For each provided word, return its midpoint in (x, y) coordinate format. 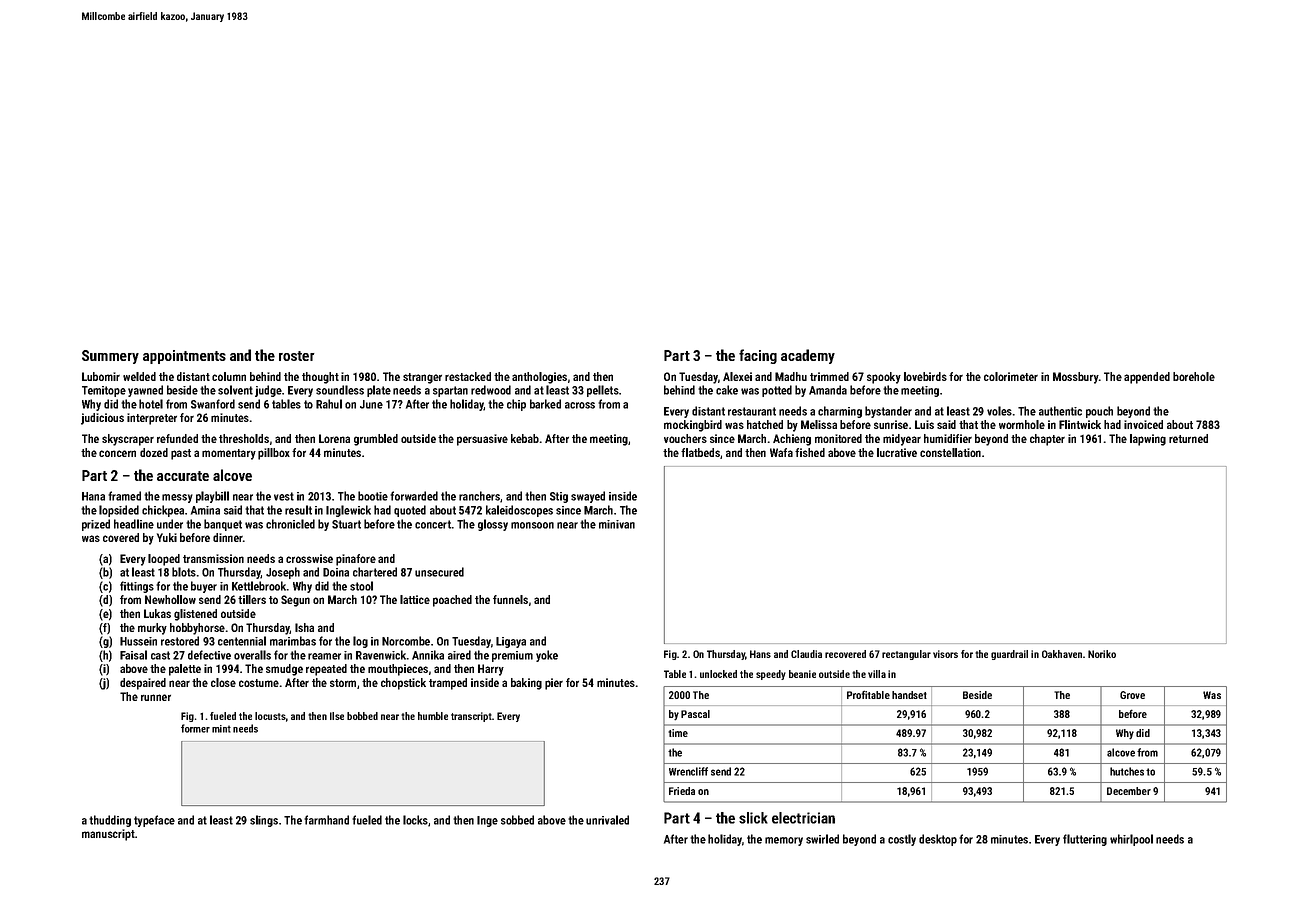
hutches (1127, 771)
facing (758, 356)
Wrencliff (688, 771)
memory (784, 841)
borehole (1194, 376)
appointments (184, 357)
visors (945, 654)
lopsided (119, 511)
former (195, 728)
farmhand (326, 820)
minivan (617, 524)
